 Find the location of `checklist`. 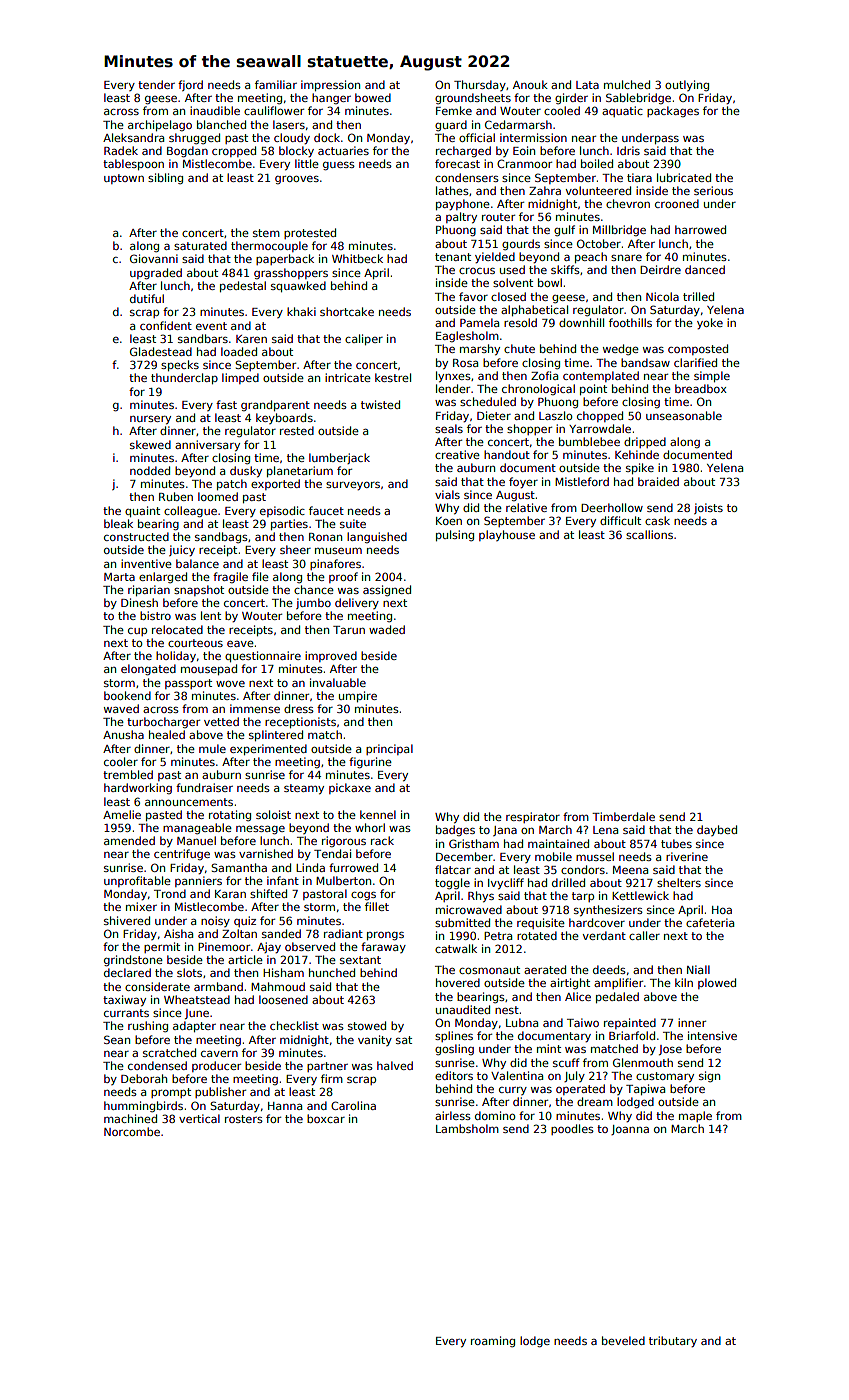

checklist is located at coordinates (294, 1025).
